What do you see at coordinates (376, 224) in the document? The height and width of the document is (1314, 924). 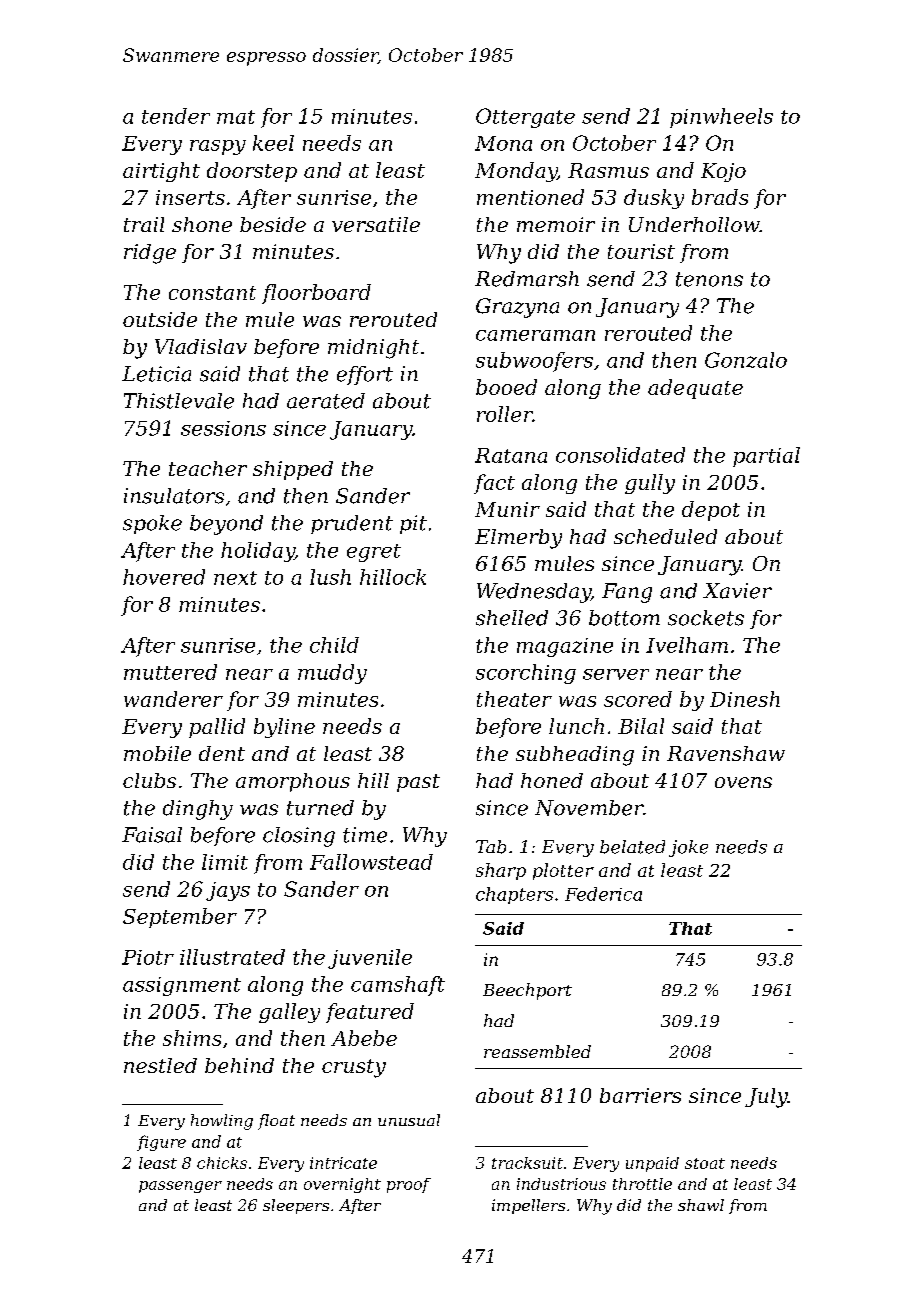 I see `versatile` at bounding box center [376, 224].
